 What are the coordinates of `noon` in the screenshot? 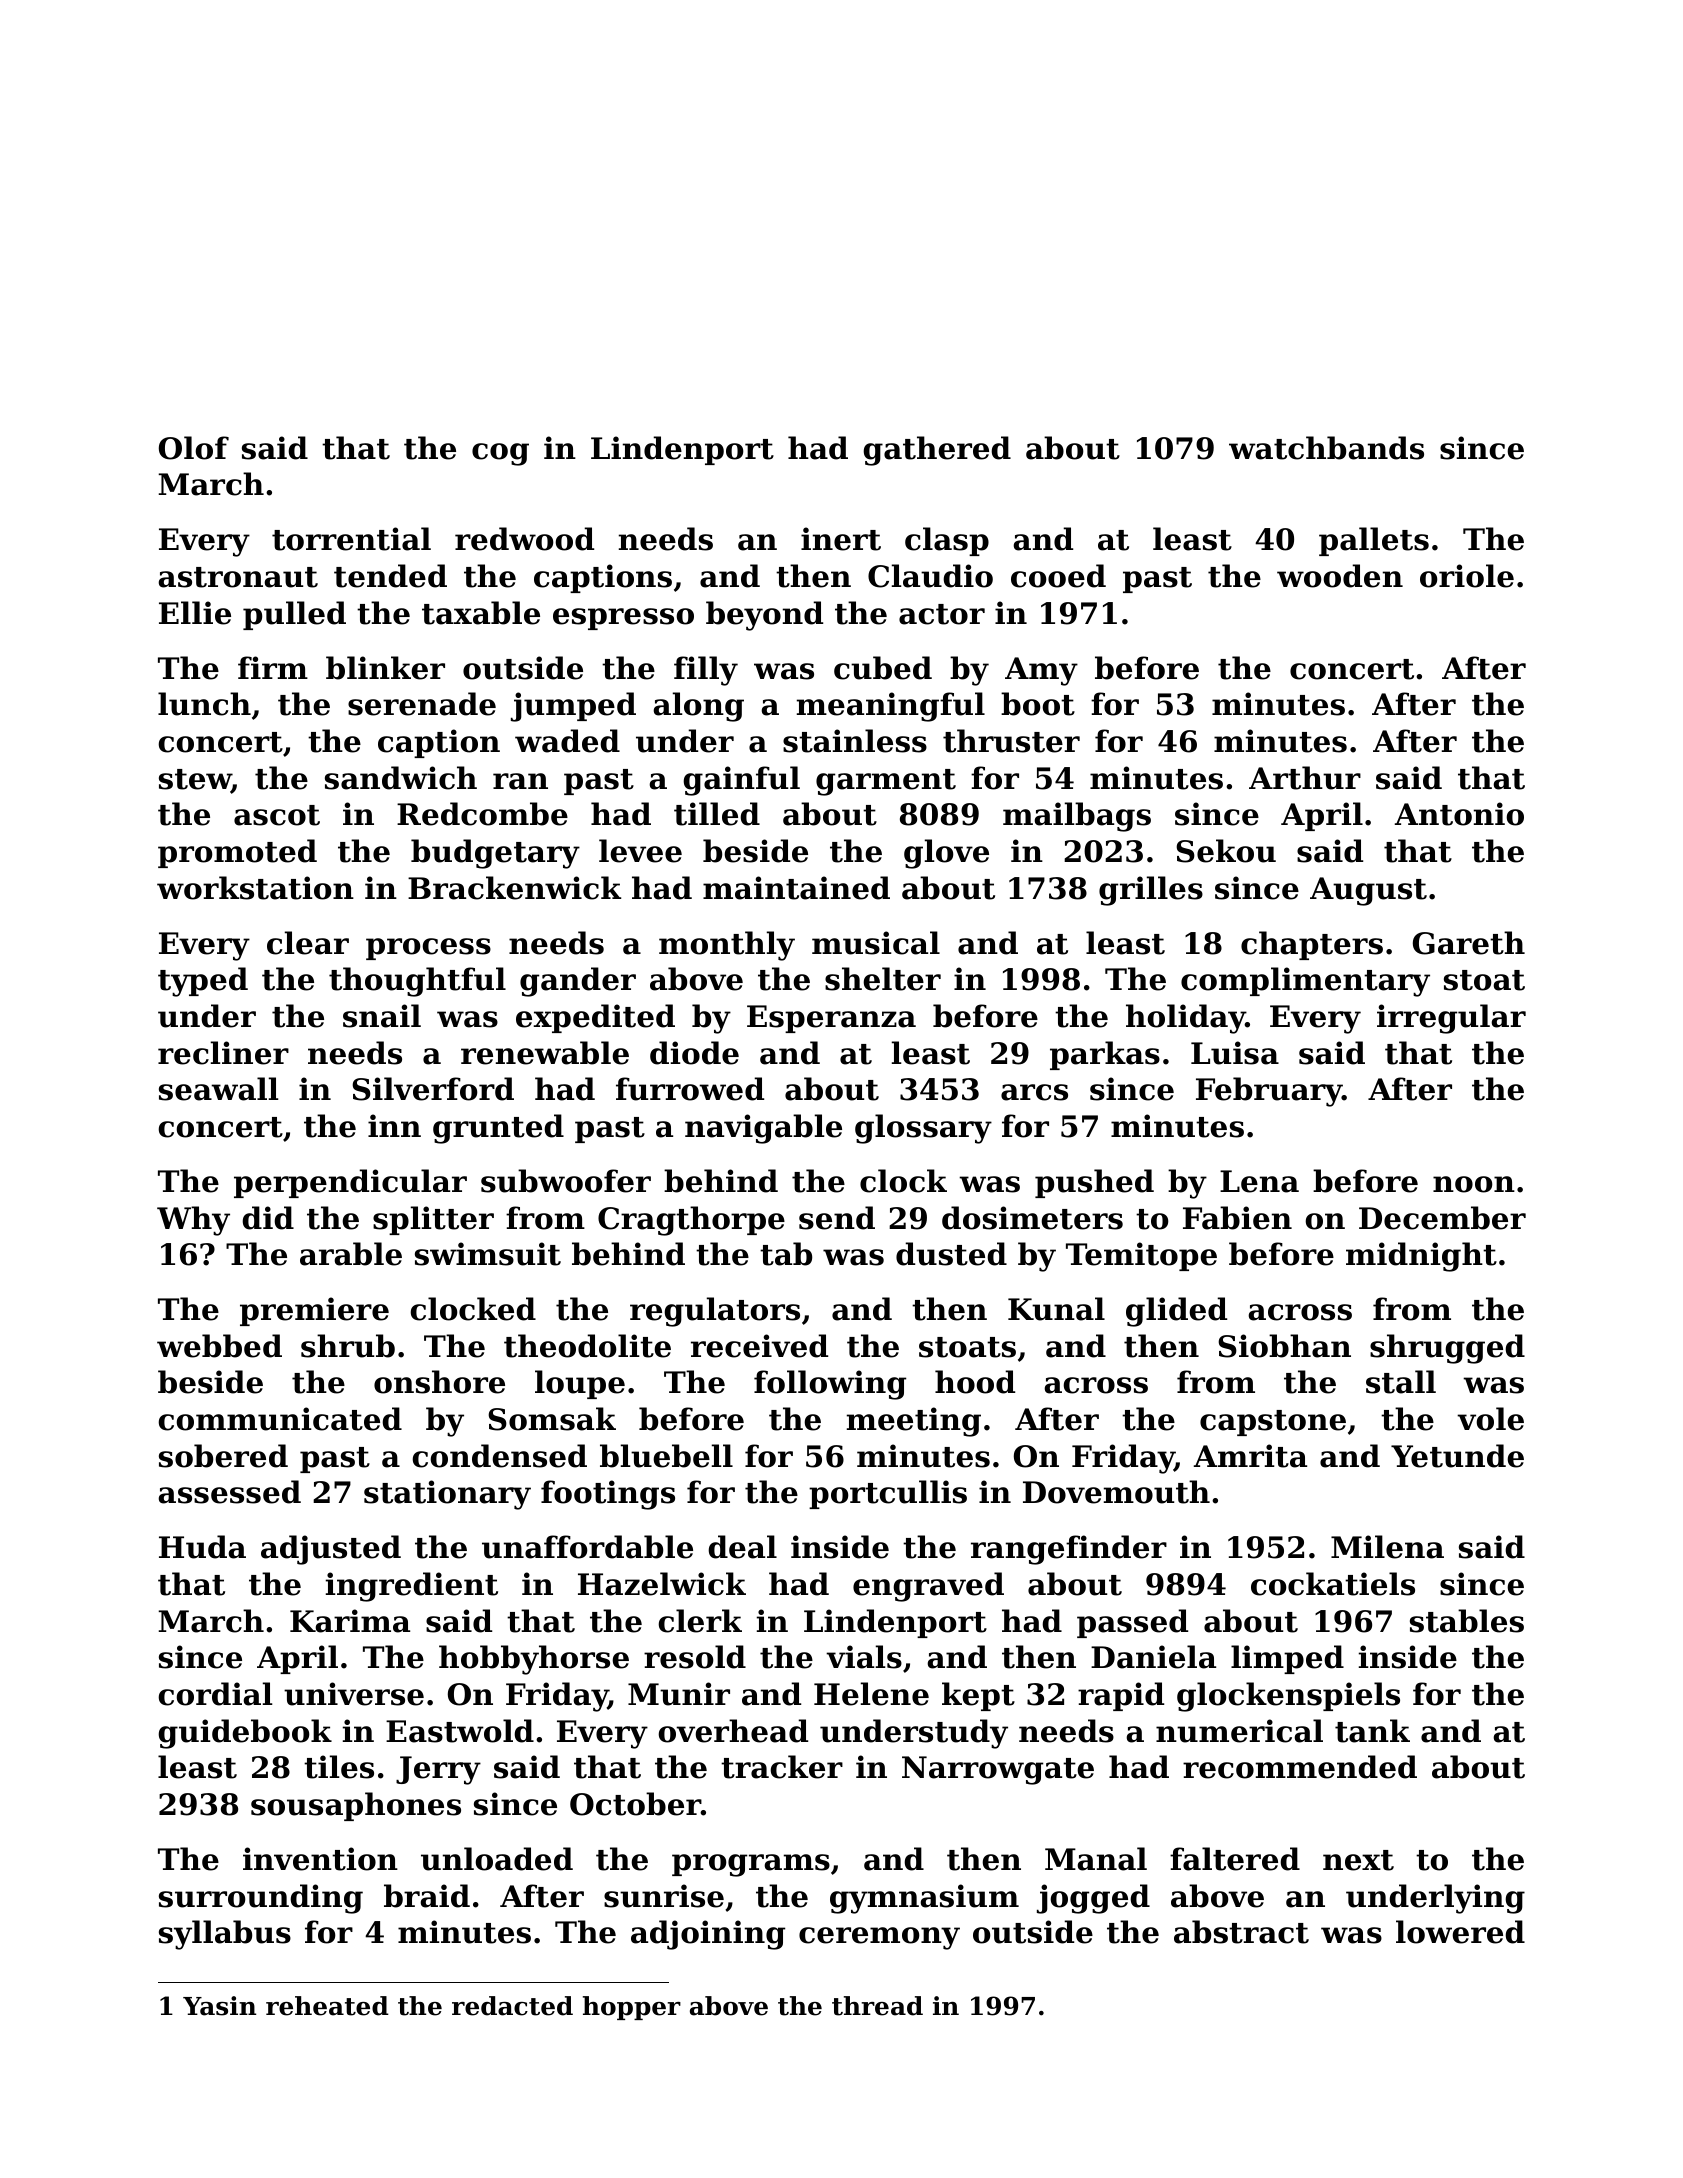 It's located at (1474, 1184).
